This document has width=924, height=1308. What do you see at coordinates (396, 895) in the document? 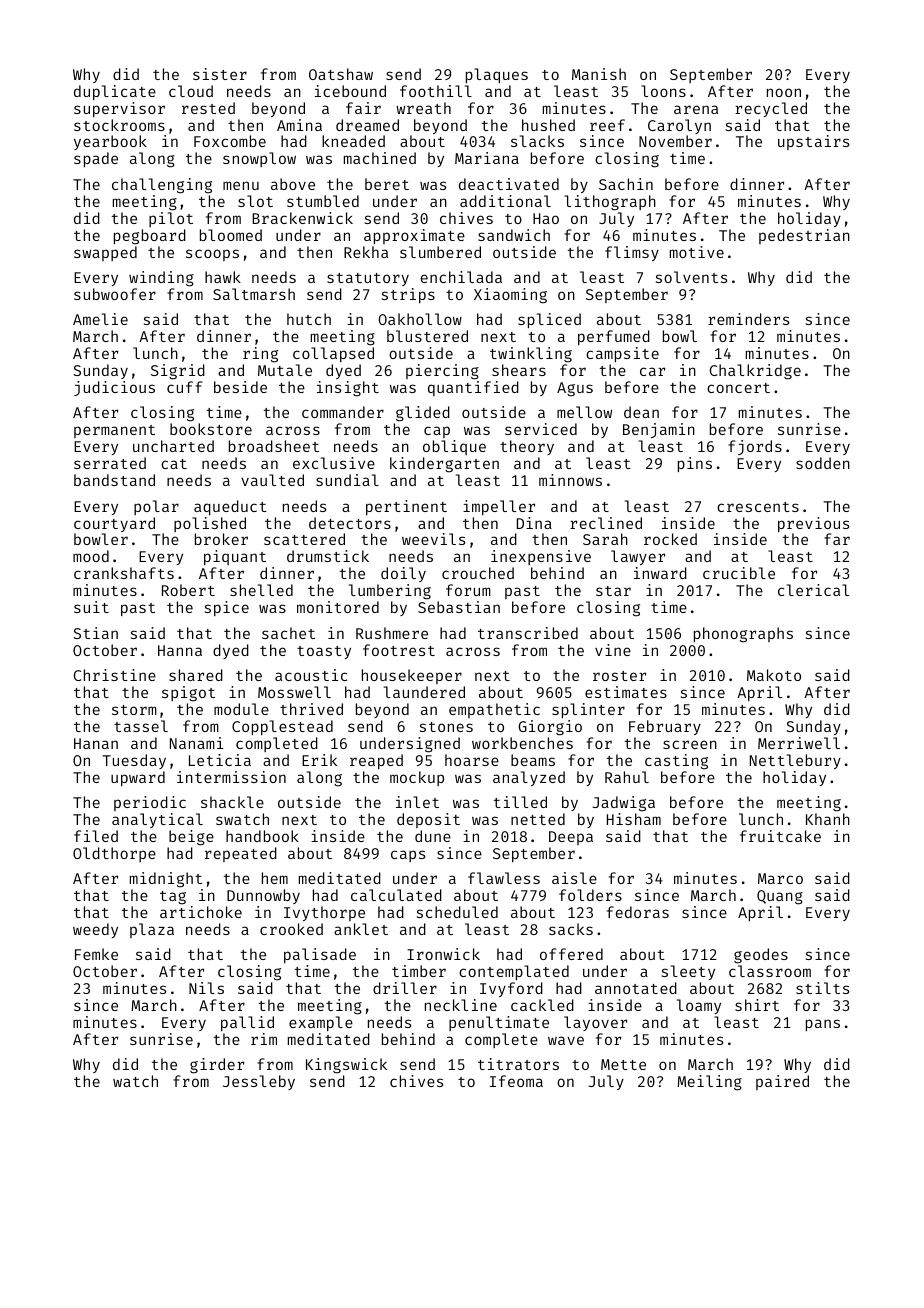
I see `calculated` at bounding box center [396, 895].
